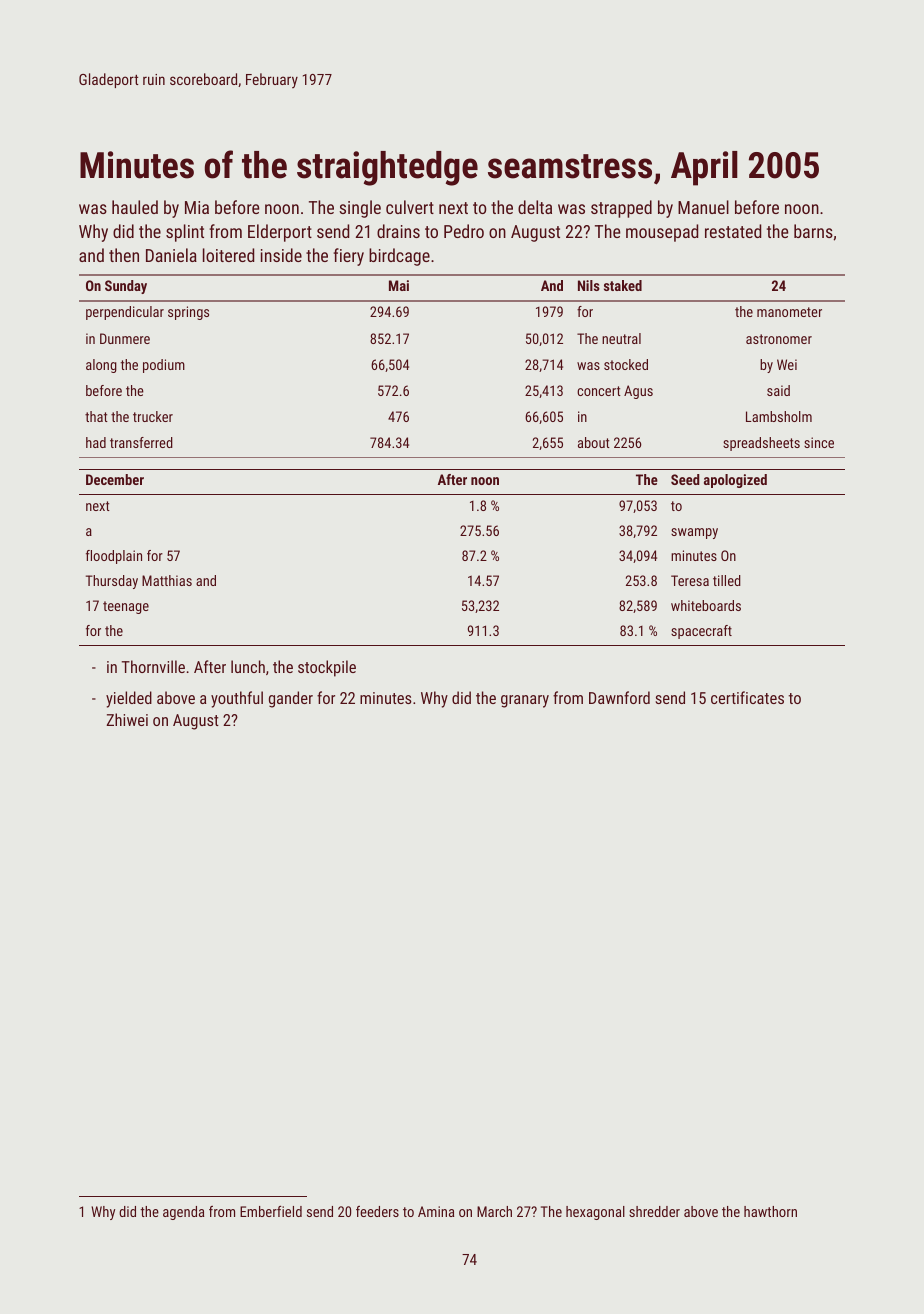  Describe the element at coordinates (789, 312) in the screenshot. I see `manometer` at that location.
